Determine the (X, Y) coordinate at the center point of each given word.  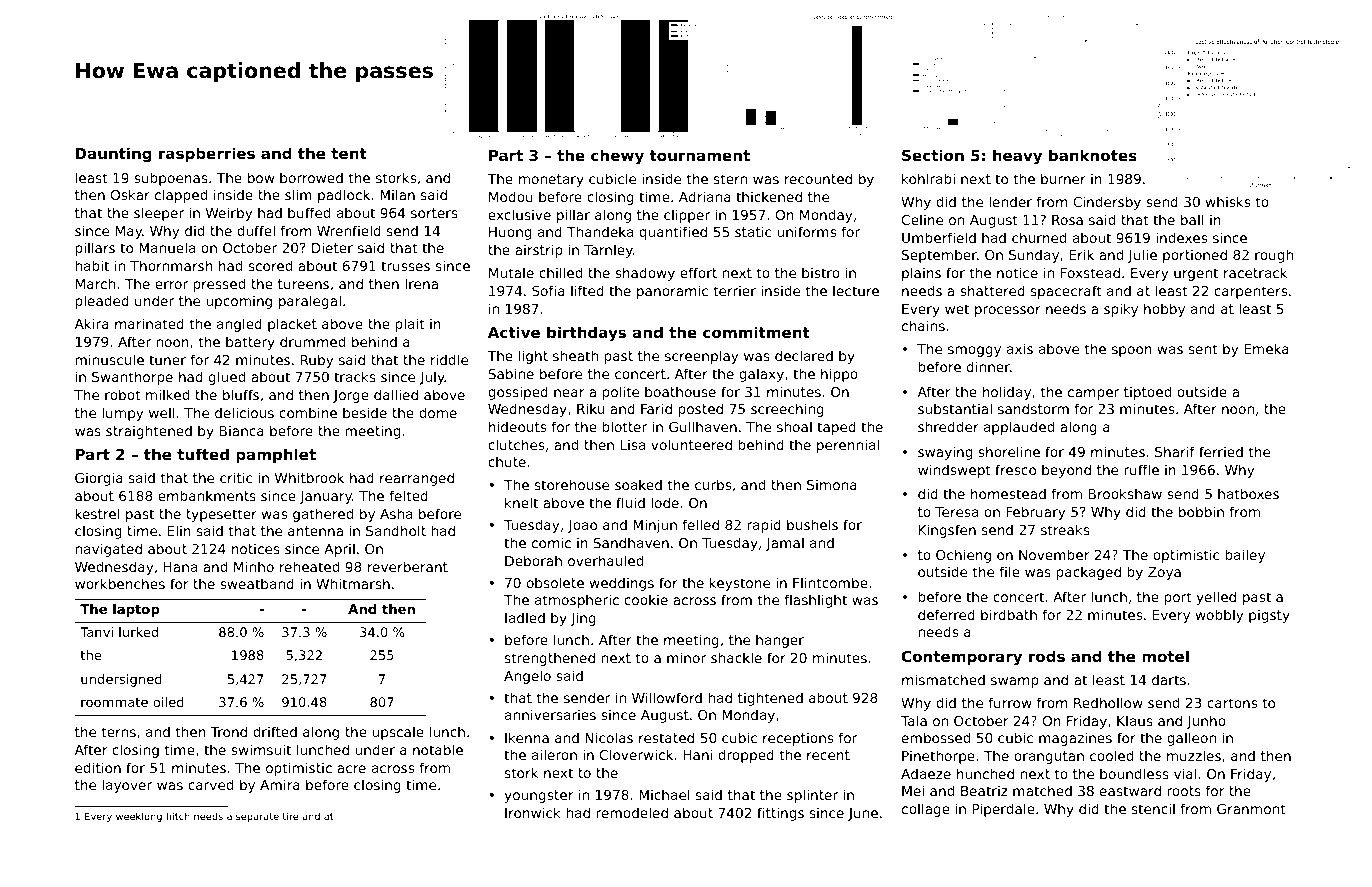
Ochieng (963, 556)
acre (351, 769)
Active (514, 332)
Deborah (533, 560)
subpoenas (171, 179)
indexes (1181, 237)
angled (239, 325)
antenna (315, 531)
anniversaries (550, 714)
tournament (699, 155)
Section (933, 155)
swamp (1015, 682)
